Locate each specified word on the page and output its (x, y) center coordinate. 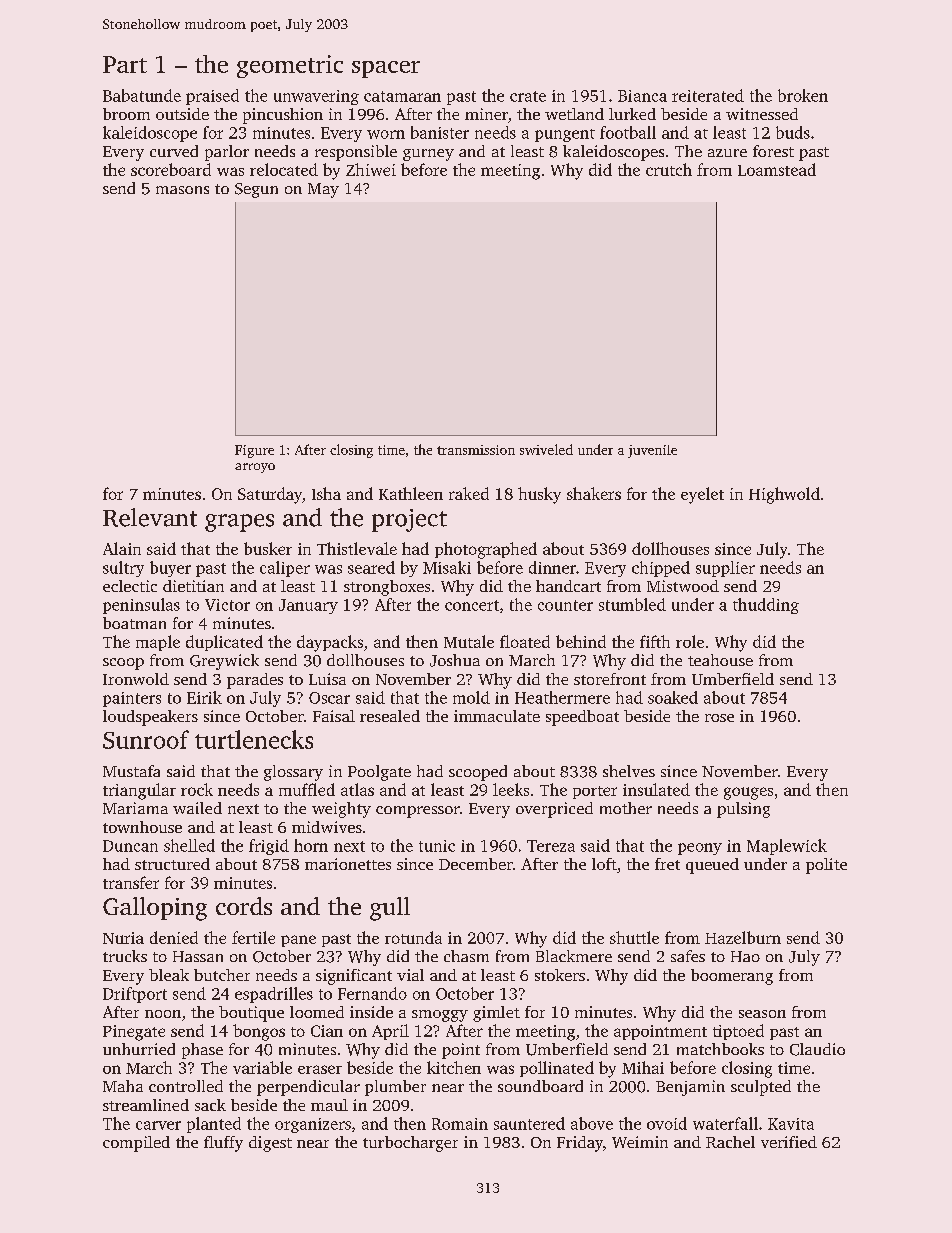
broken (803, 95)
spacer (386, 69)
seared (371, 567)
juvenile (652, 451)
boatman (134, 623)
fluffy (223, 1144)
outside (182, 114)
